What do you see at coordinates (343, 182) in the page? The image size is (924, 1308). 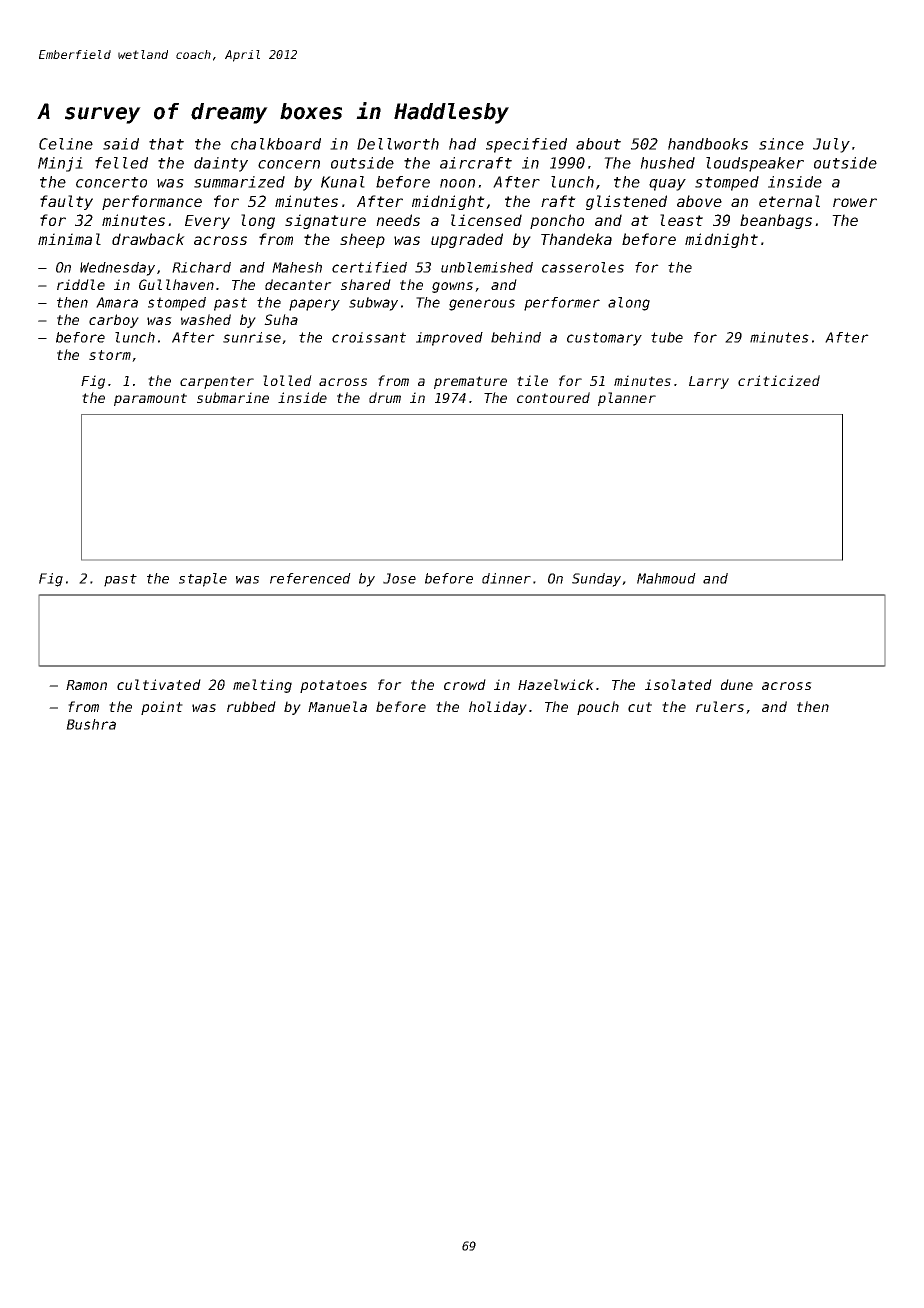 I see `Kunal` at bounding box center [343, 182].
